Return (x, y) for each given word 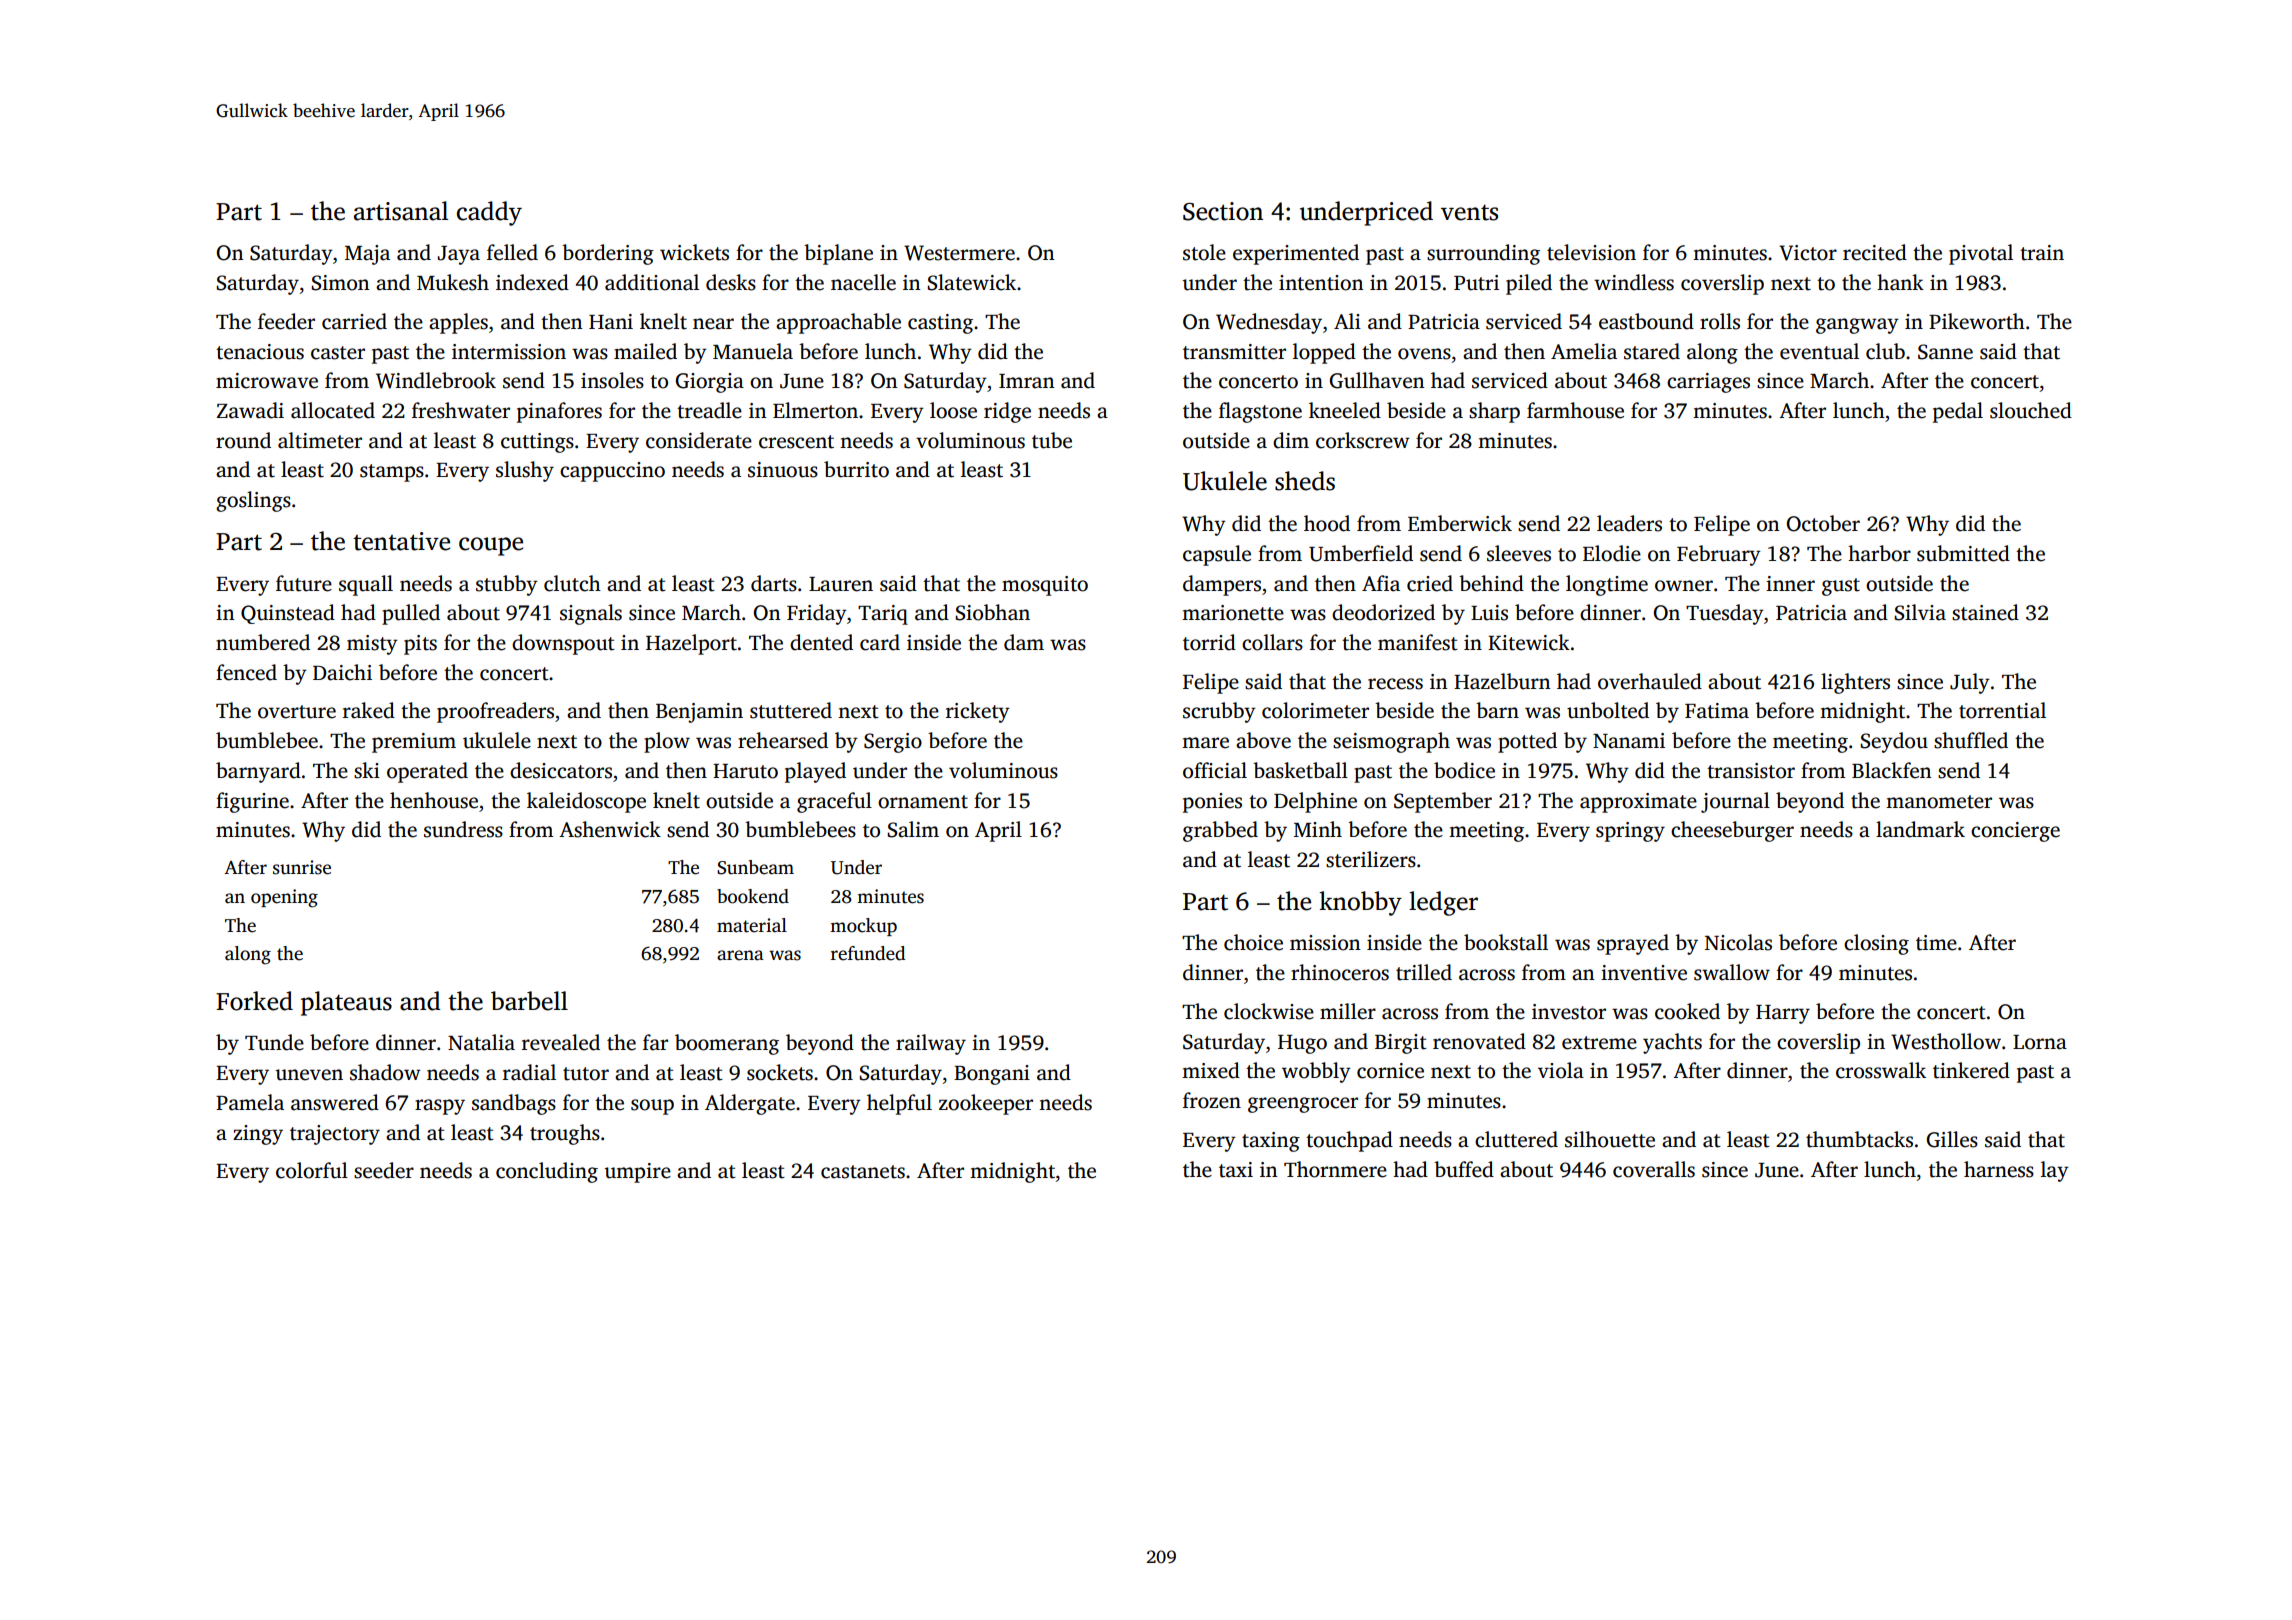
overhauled (1650, 681)
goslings (253, 501)
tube (1052, 440)
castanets (863, 1172)
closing (1876, 944)
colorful (312, 1170)
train (2042, 253)
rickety (978, 712)
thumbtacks (1859, 1139)
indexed (532, 282)
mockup (863, 927)
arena (740, 955)
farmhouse (1575, 410)
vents (1469, 212)
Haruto (745, 771)
